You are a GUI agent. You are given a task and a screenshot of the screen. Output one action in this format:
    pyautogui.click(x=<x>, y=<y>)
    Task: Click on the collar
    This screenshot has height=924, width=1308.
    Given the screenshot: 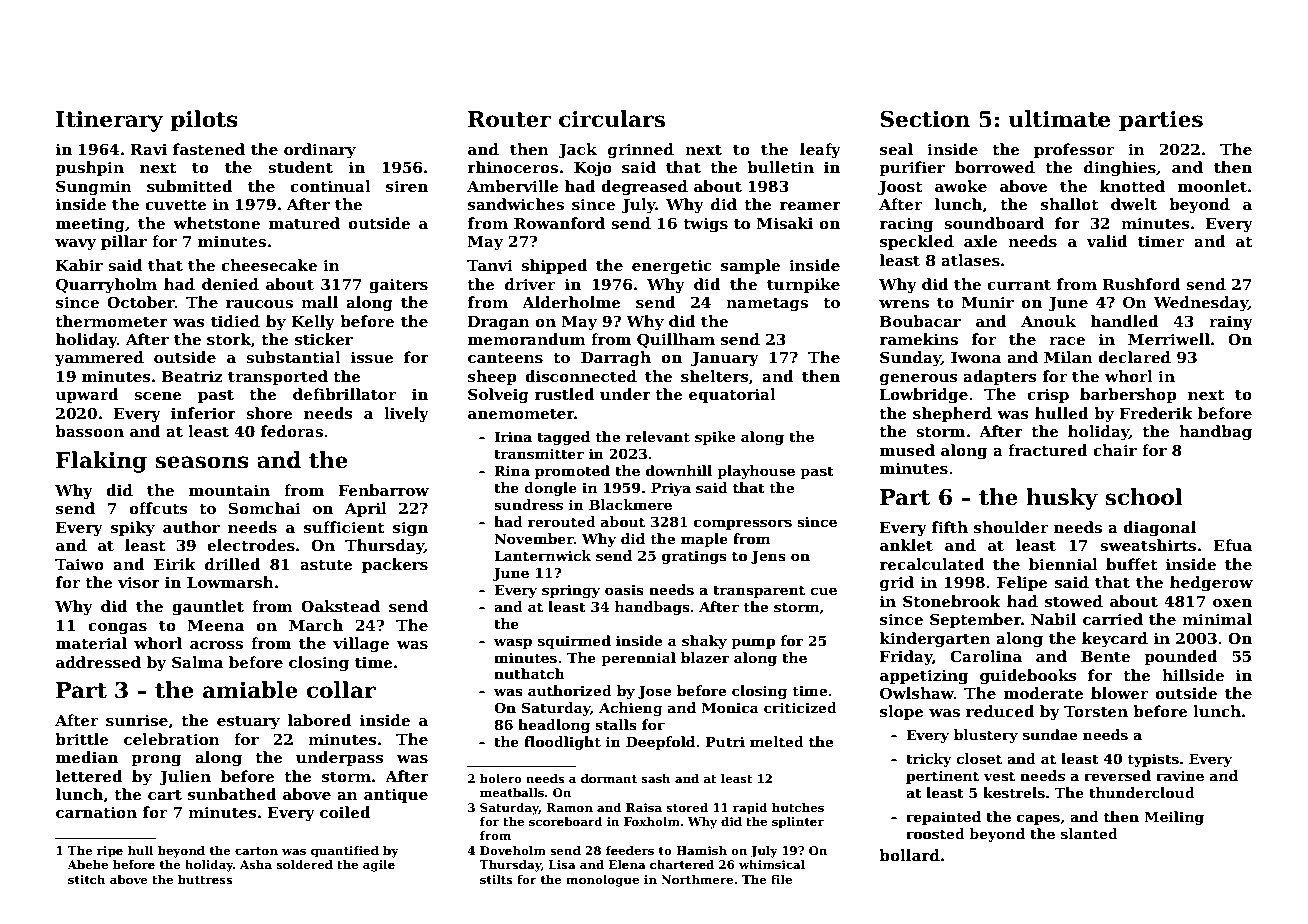 What is the action you would take?
    pyautogui.click(x=341, y=690)
